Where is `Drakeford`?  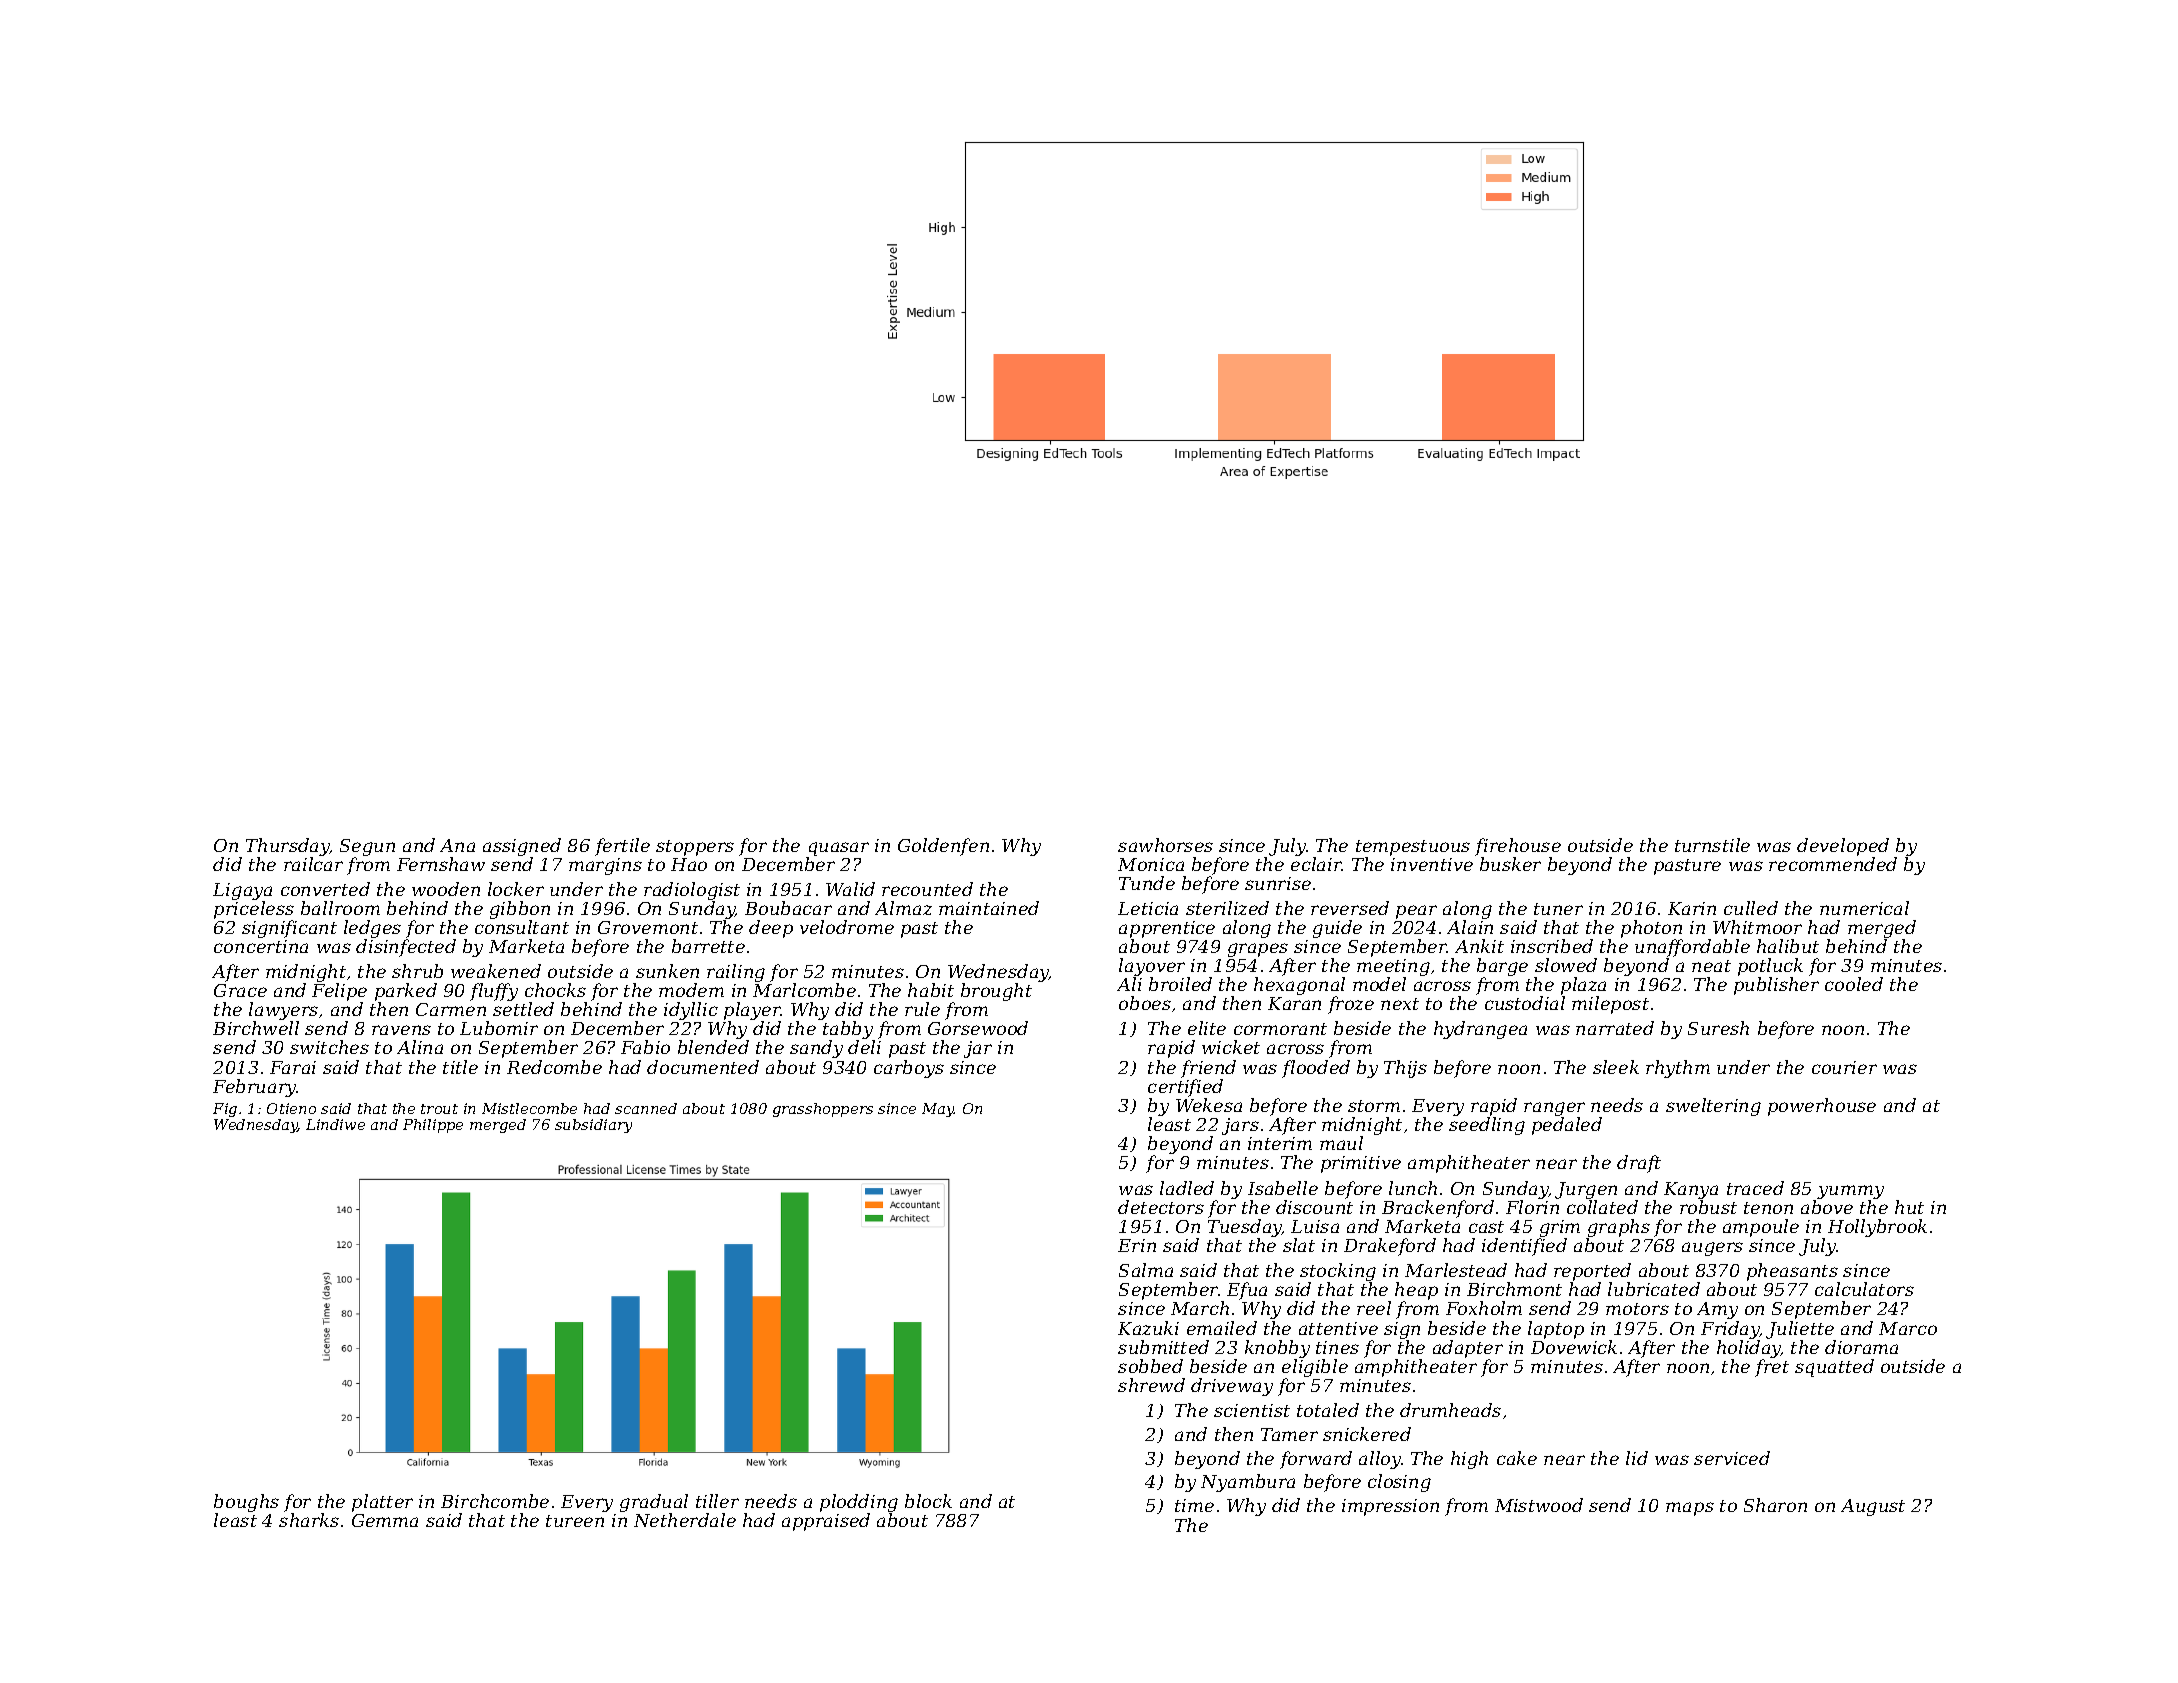
Drakeford is located at coordinates (1390, 1247).
